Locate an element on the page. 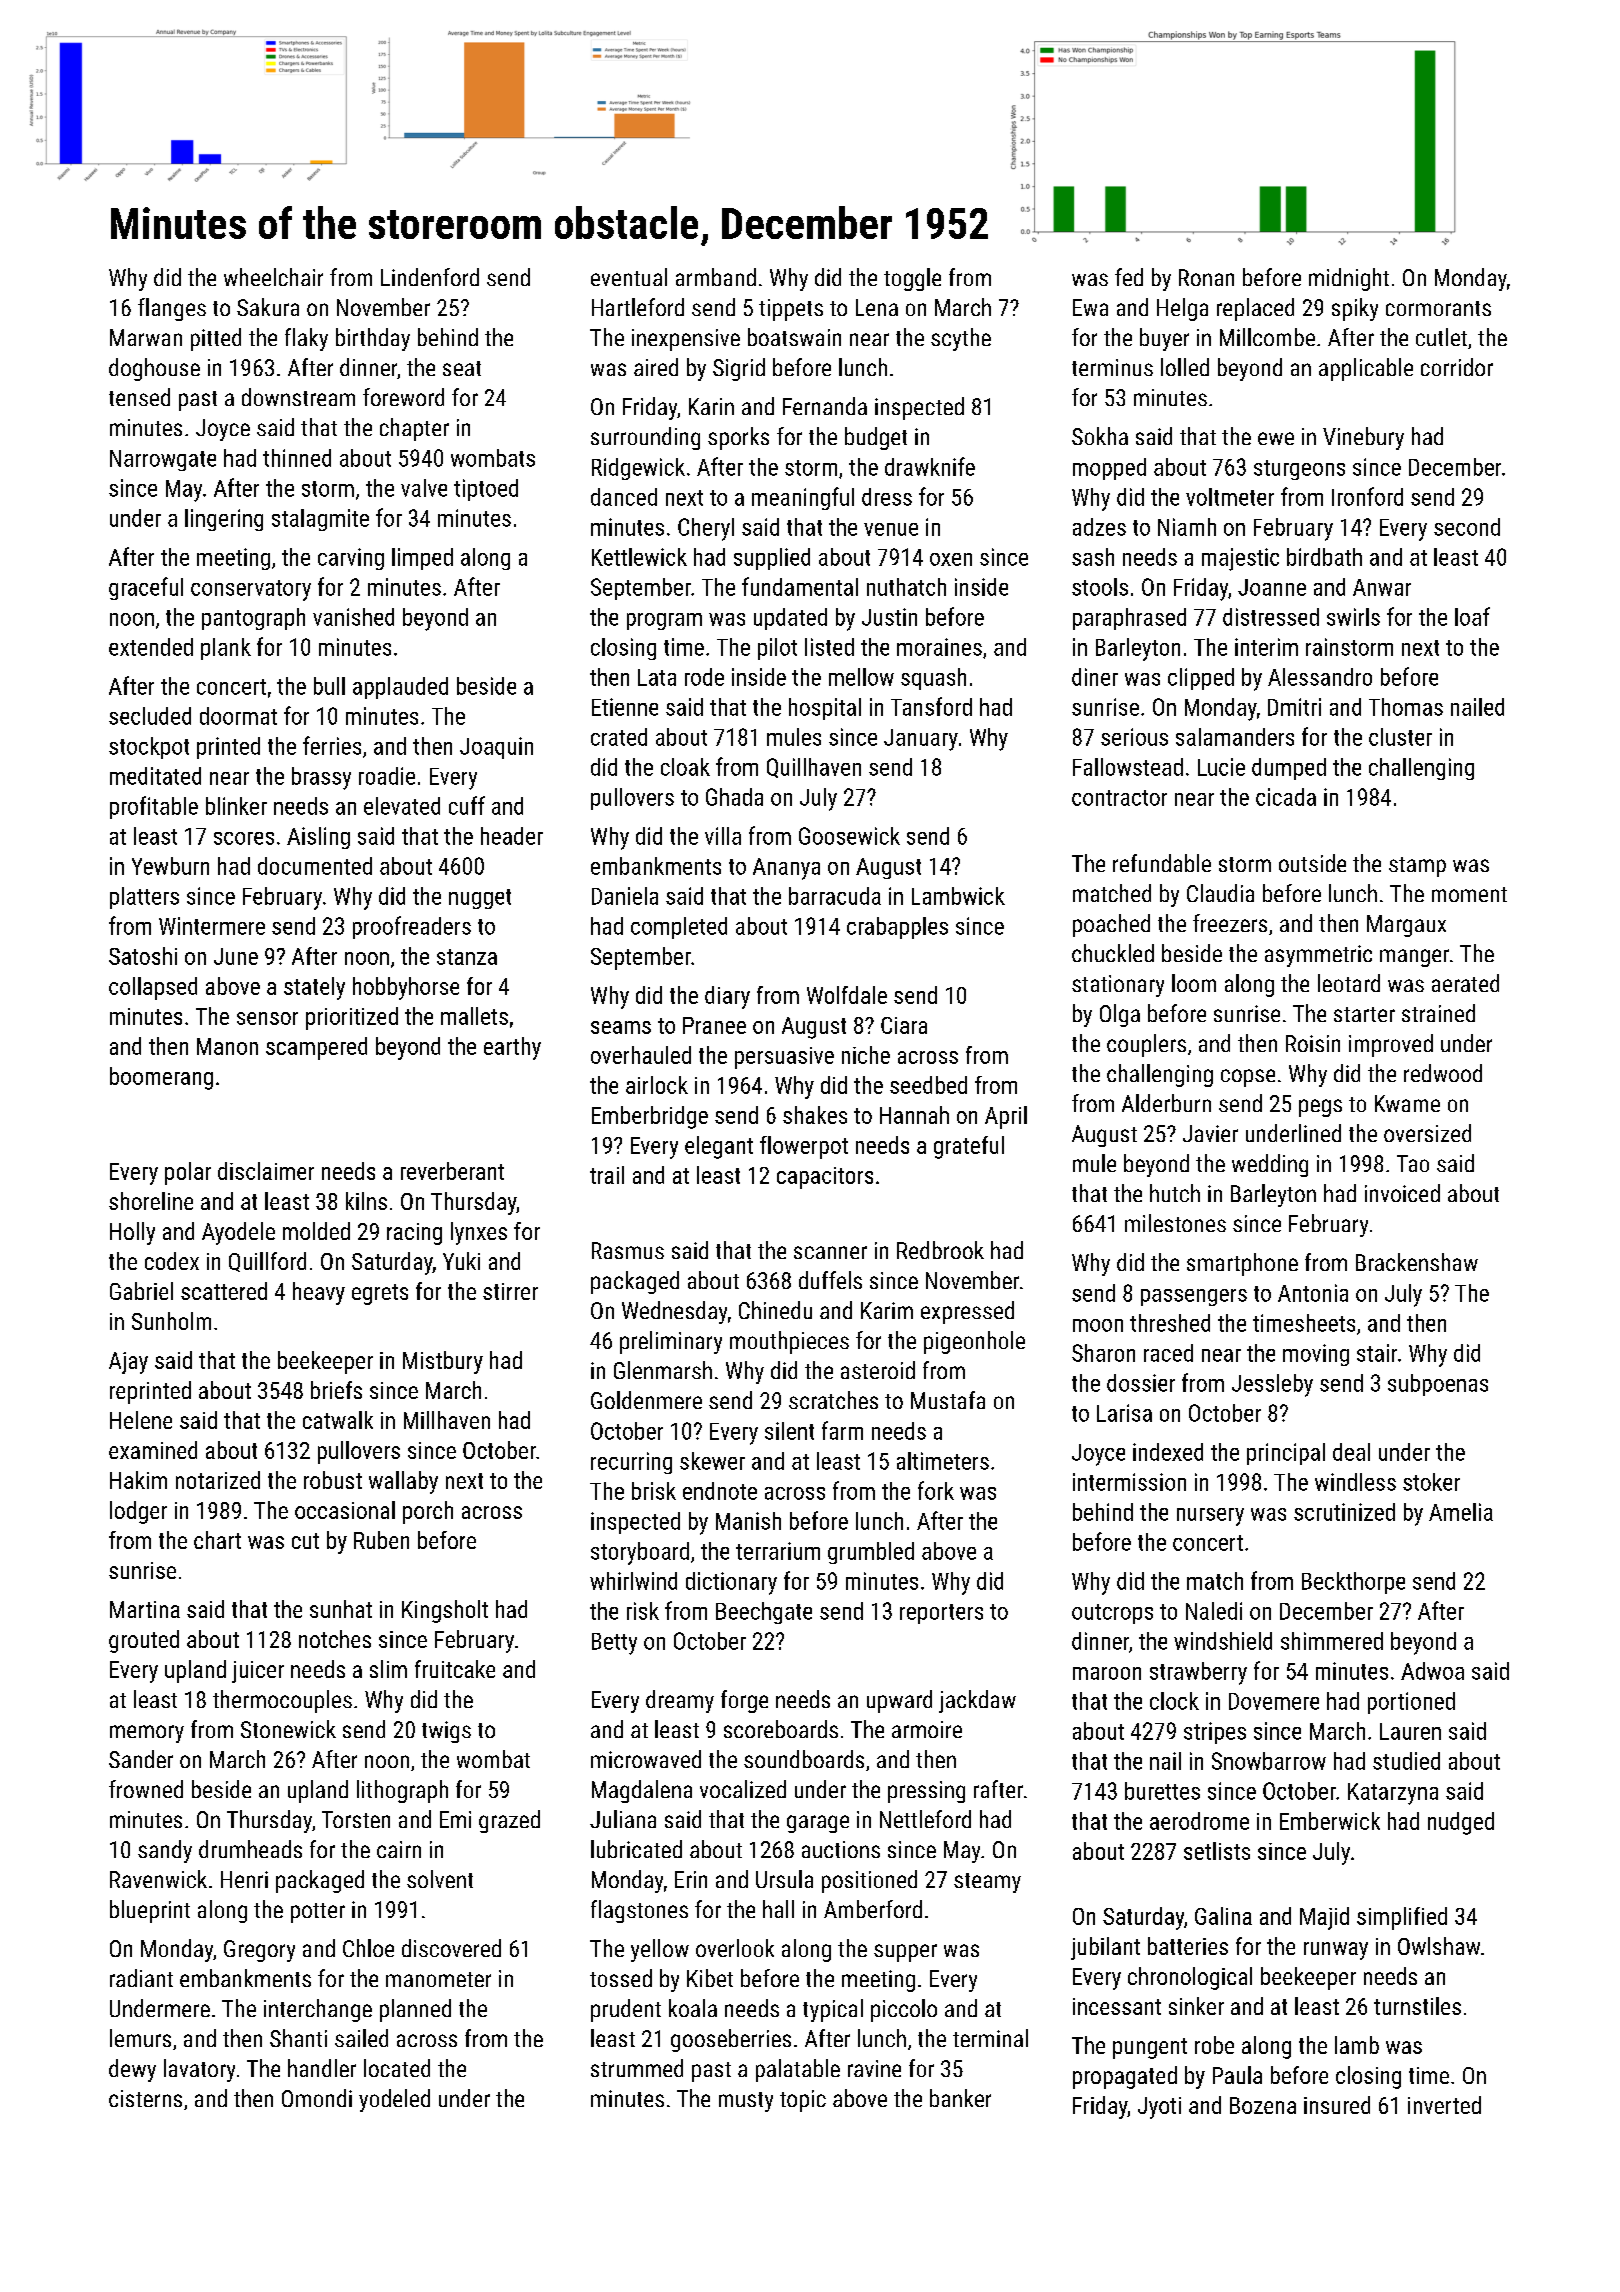 This page has height=2292, width=1620. boomerang is located at coordinates (161, 1078).
